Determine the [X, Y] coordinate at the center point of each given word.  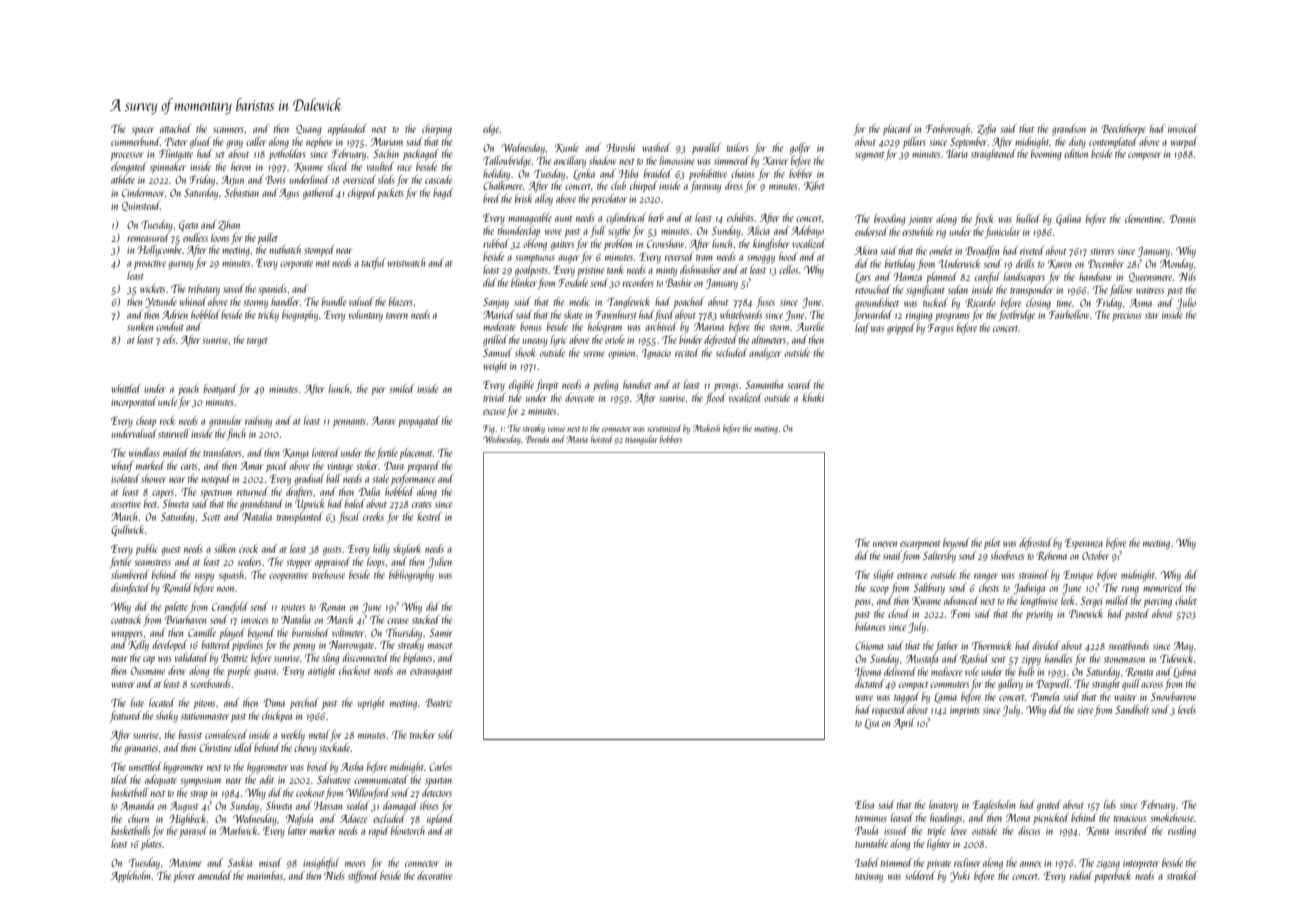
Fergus [941, 329]
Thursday [404, 634]
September [969, 143]
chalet [1186, 600]
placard [897, 129]
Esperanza [1084, 544]
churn [138, 818]
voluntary [366, 316]
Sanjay [496, 303]
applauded [347, 129]
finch [236, 434]
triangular [641, 440]
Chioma [869, 645]
